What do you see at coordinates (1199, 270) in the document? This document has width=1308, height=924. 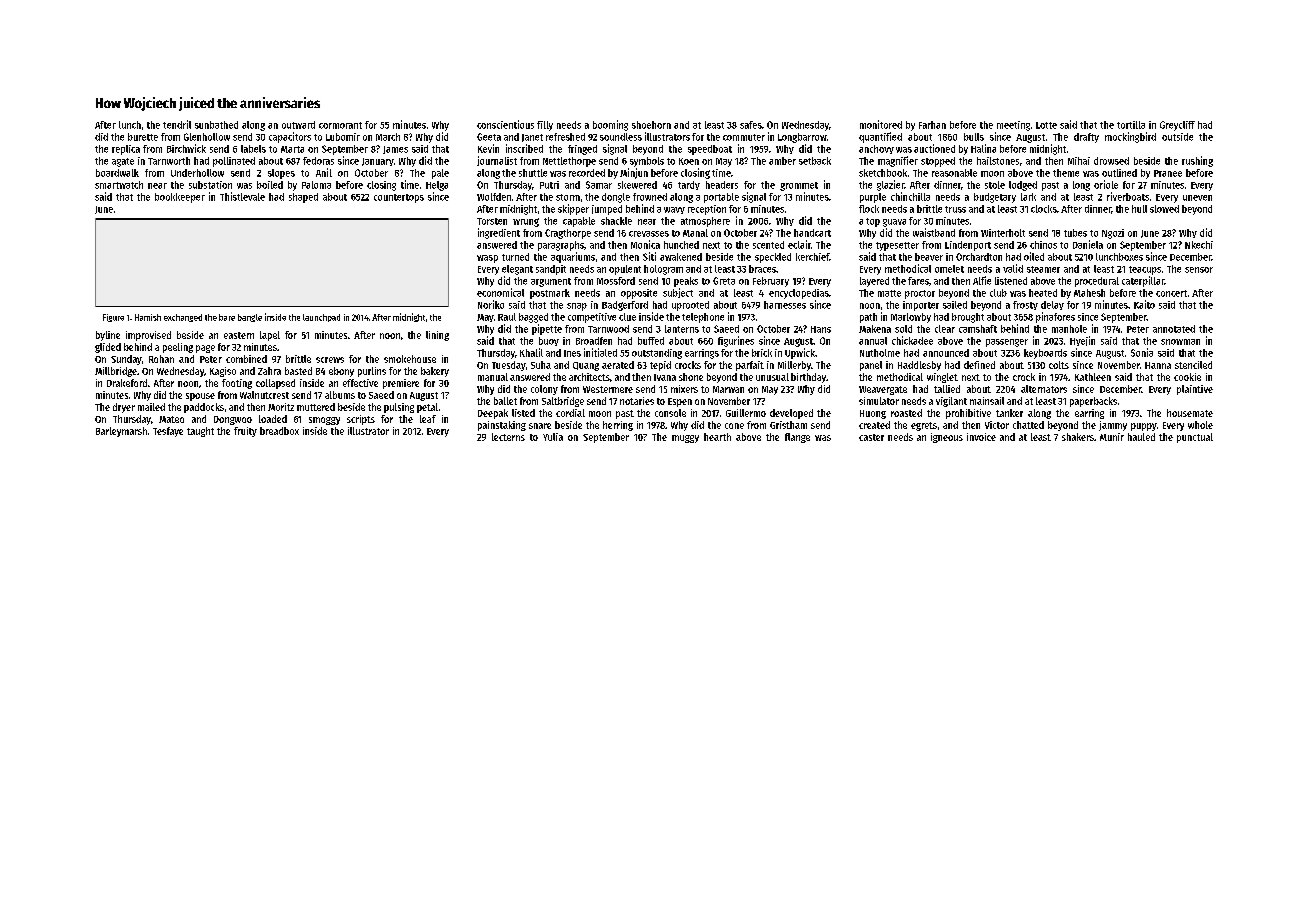 I see `sensor` at bounding box center [1199, 270].
